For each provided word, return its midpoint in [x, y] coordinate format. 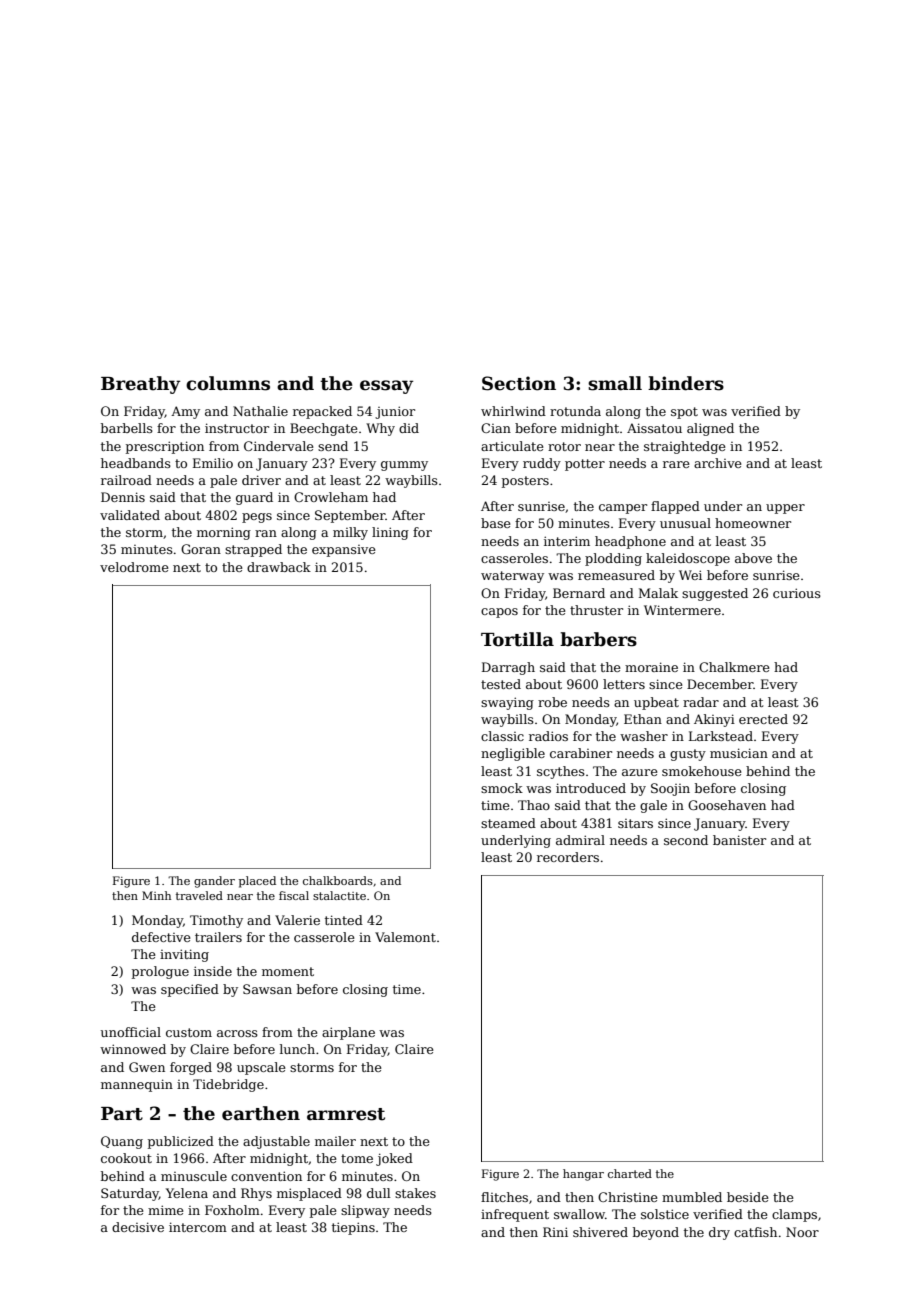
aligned [710, 429]
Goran [201, 549]
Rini [555, 1232]
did [409, 428]
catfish [755, 1232]
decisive [138, 1227]
